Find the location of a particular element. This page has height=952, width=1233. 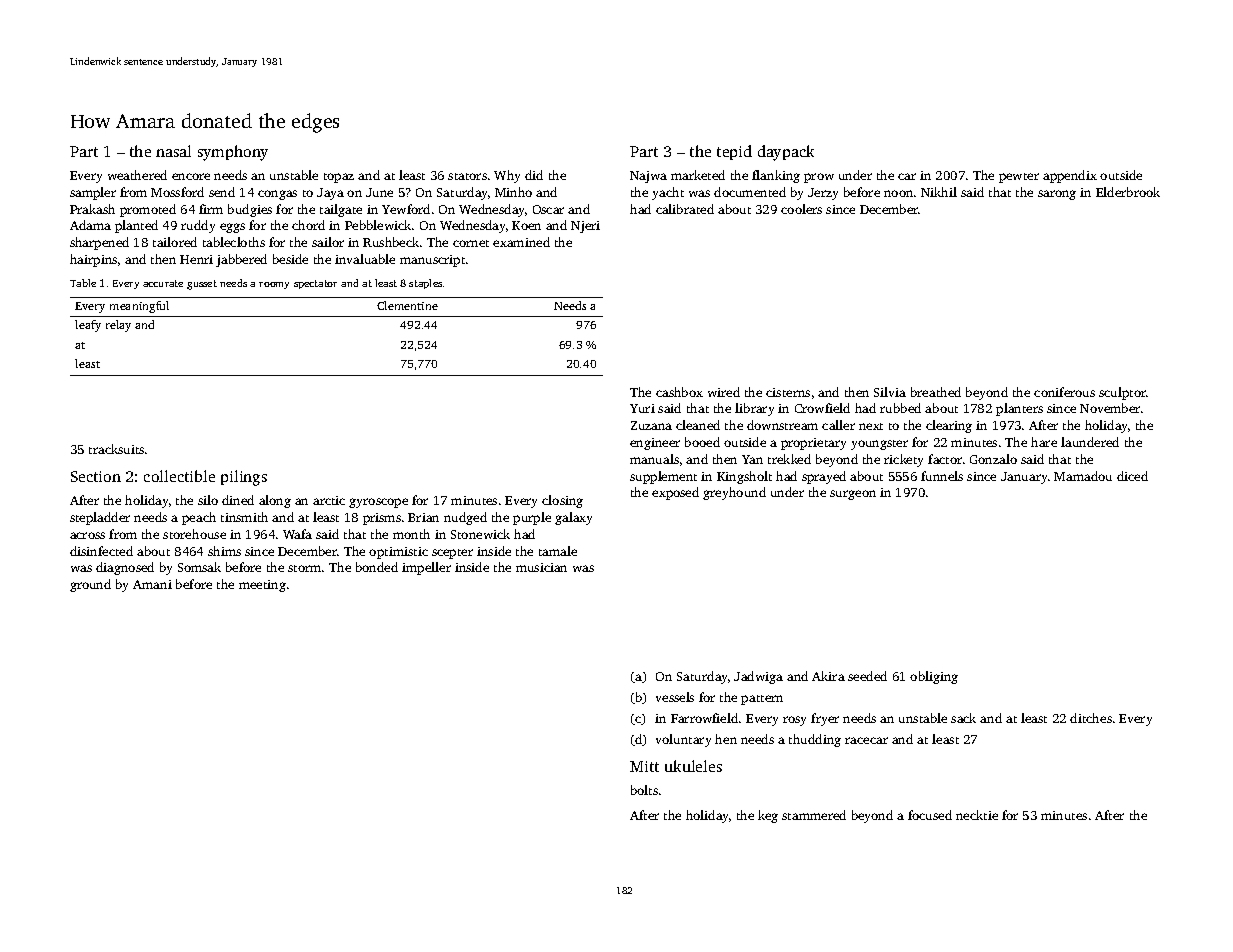

obliging is located at coordinates (934, 677).
